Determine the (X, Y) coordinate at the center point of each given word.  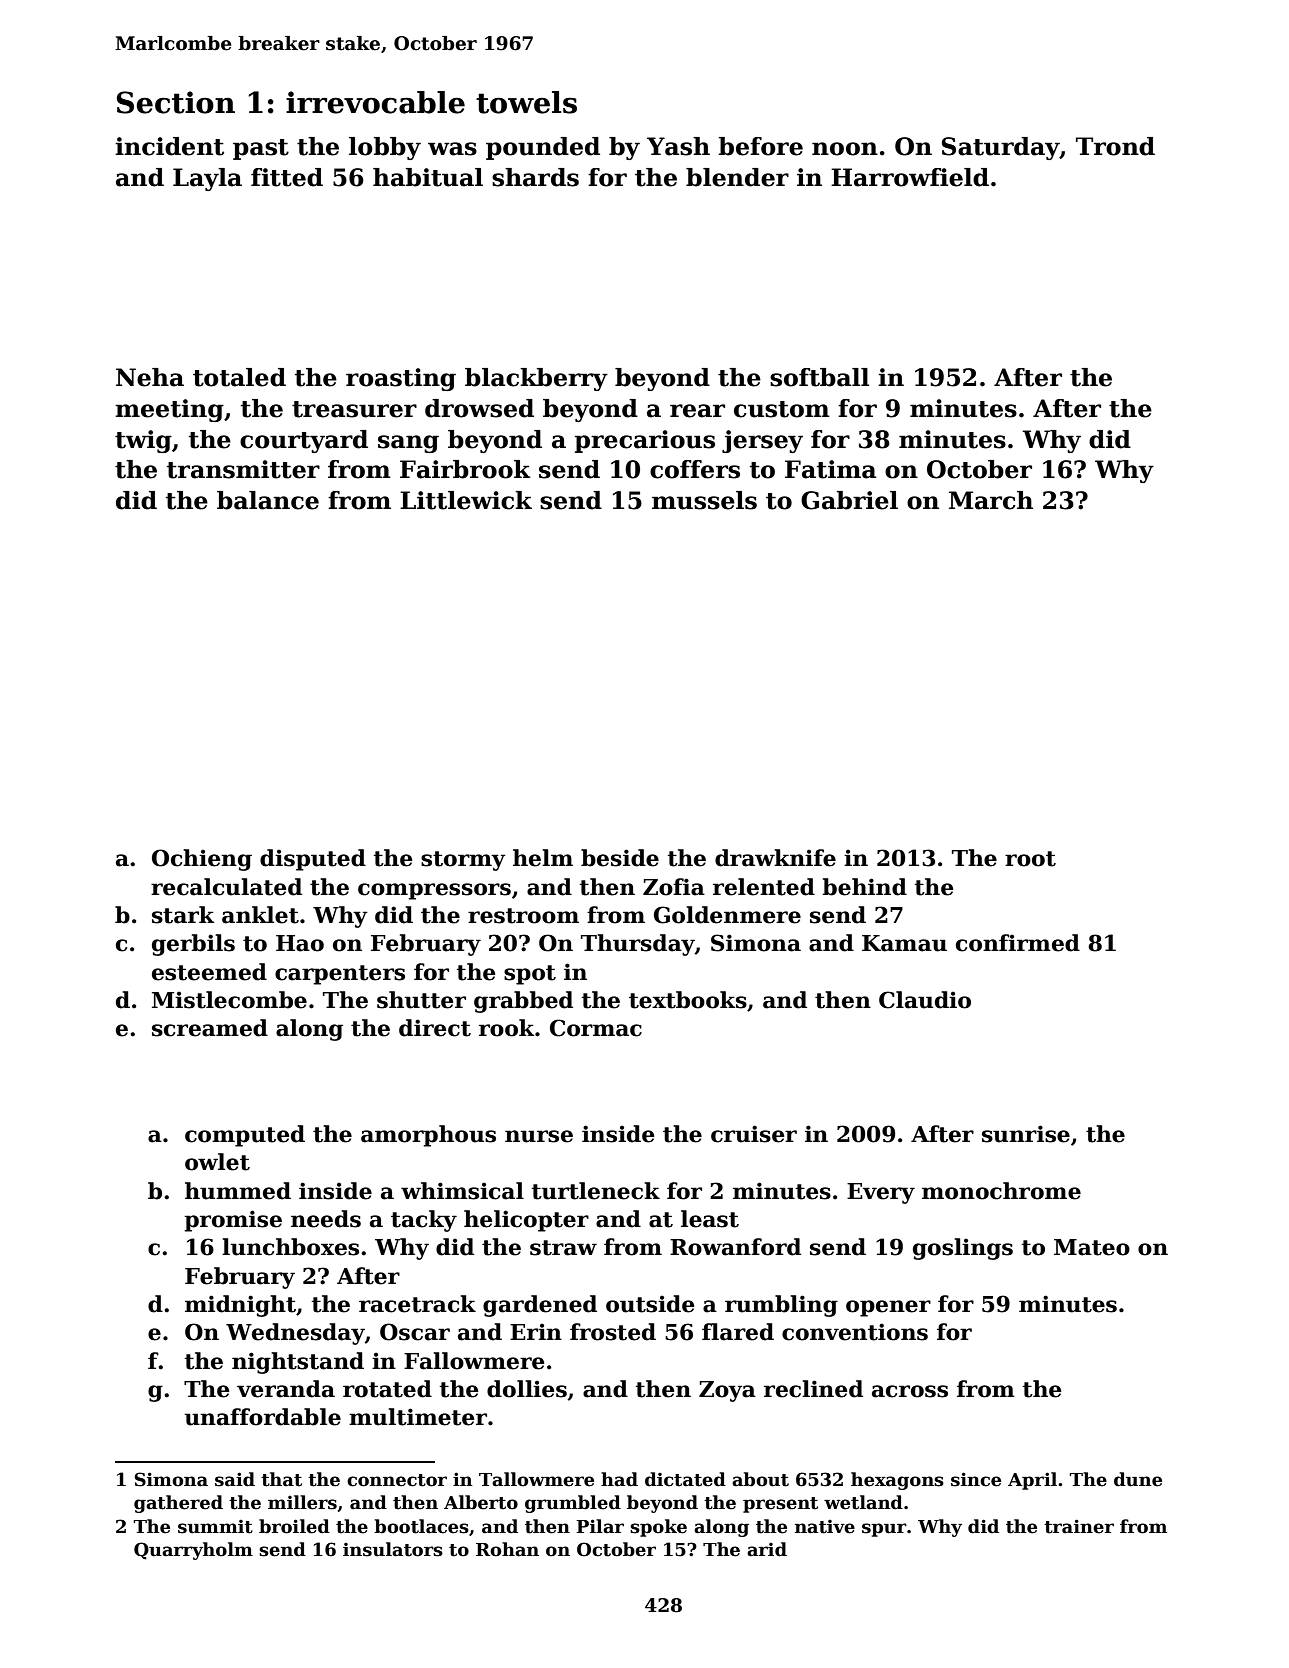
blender (737, 177)
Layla (207, 179)
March (991, 500)
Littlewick (466, 500)
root (1030, 859)
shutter (421, 1000)
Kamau (904, 943)
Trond (1115, 146)
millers (302, 1502)
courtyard (304, 441)
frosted (613, 1332)
